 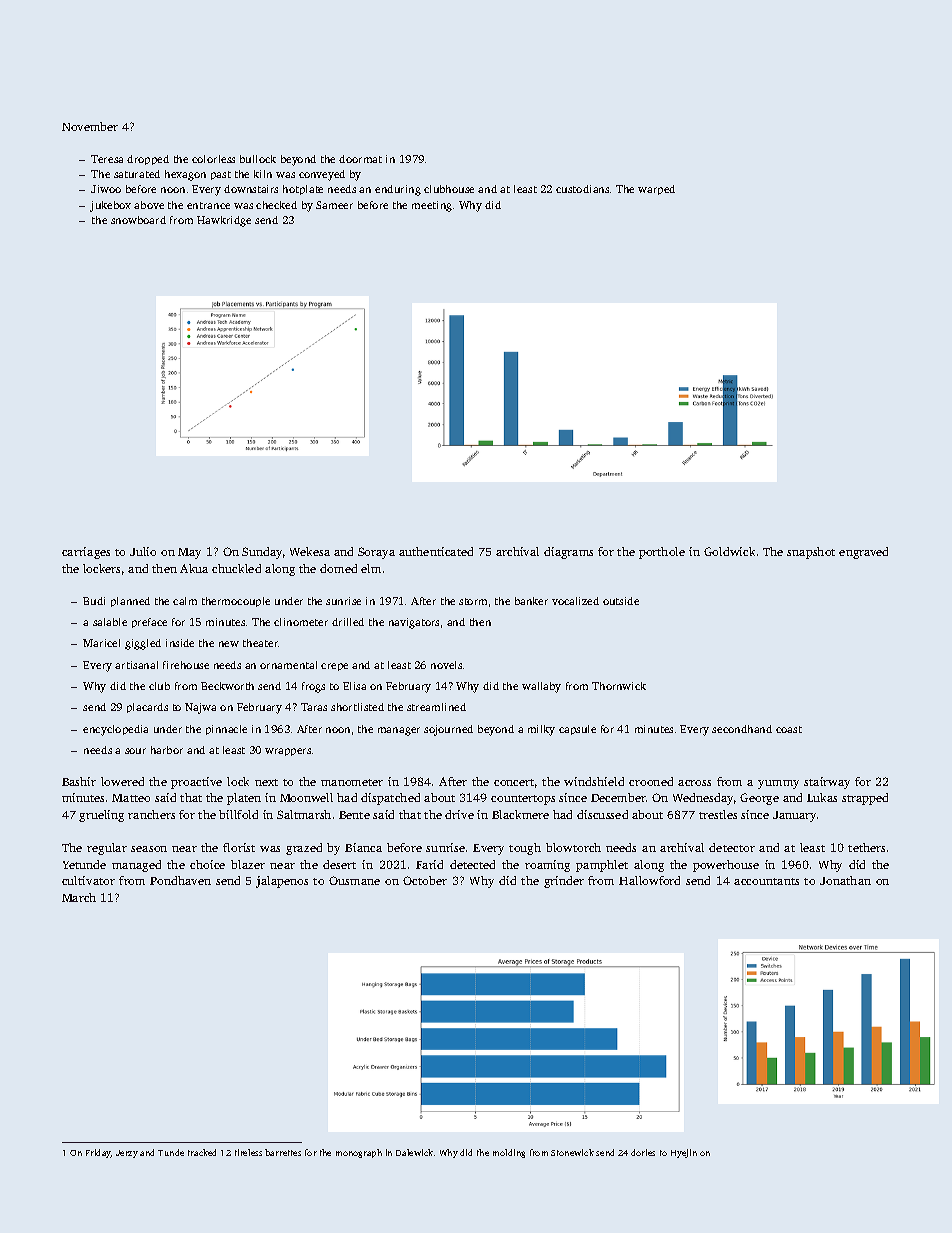 What do you see at coordinates (414, 1152) in the screenshot?
I see `Dalewick` at bounding box center [414, 1152].
